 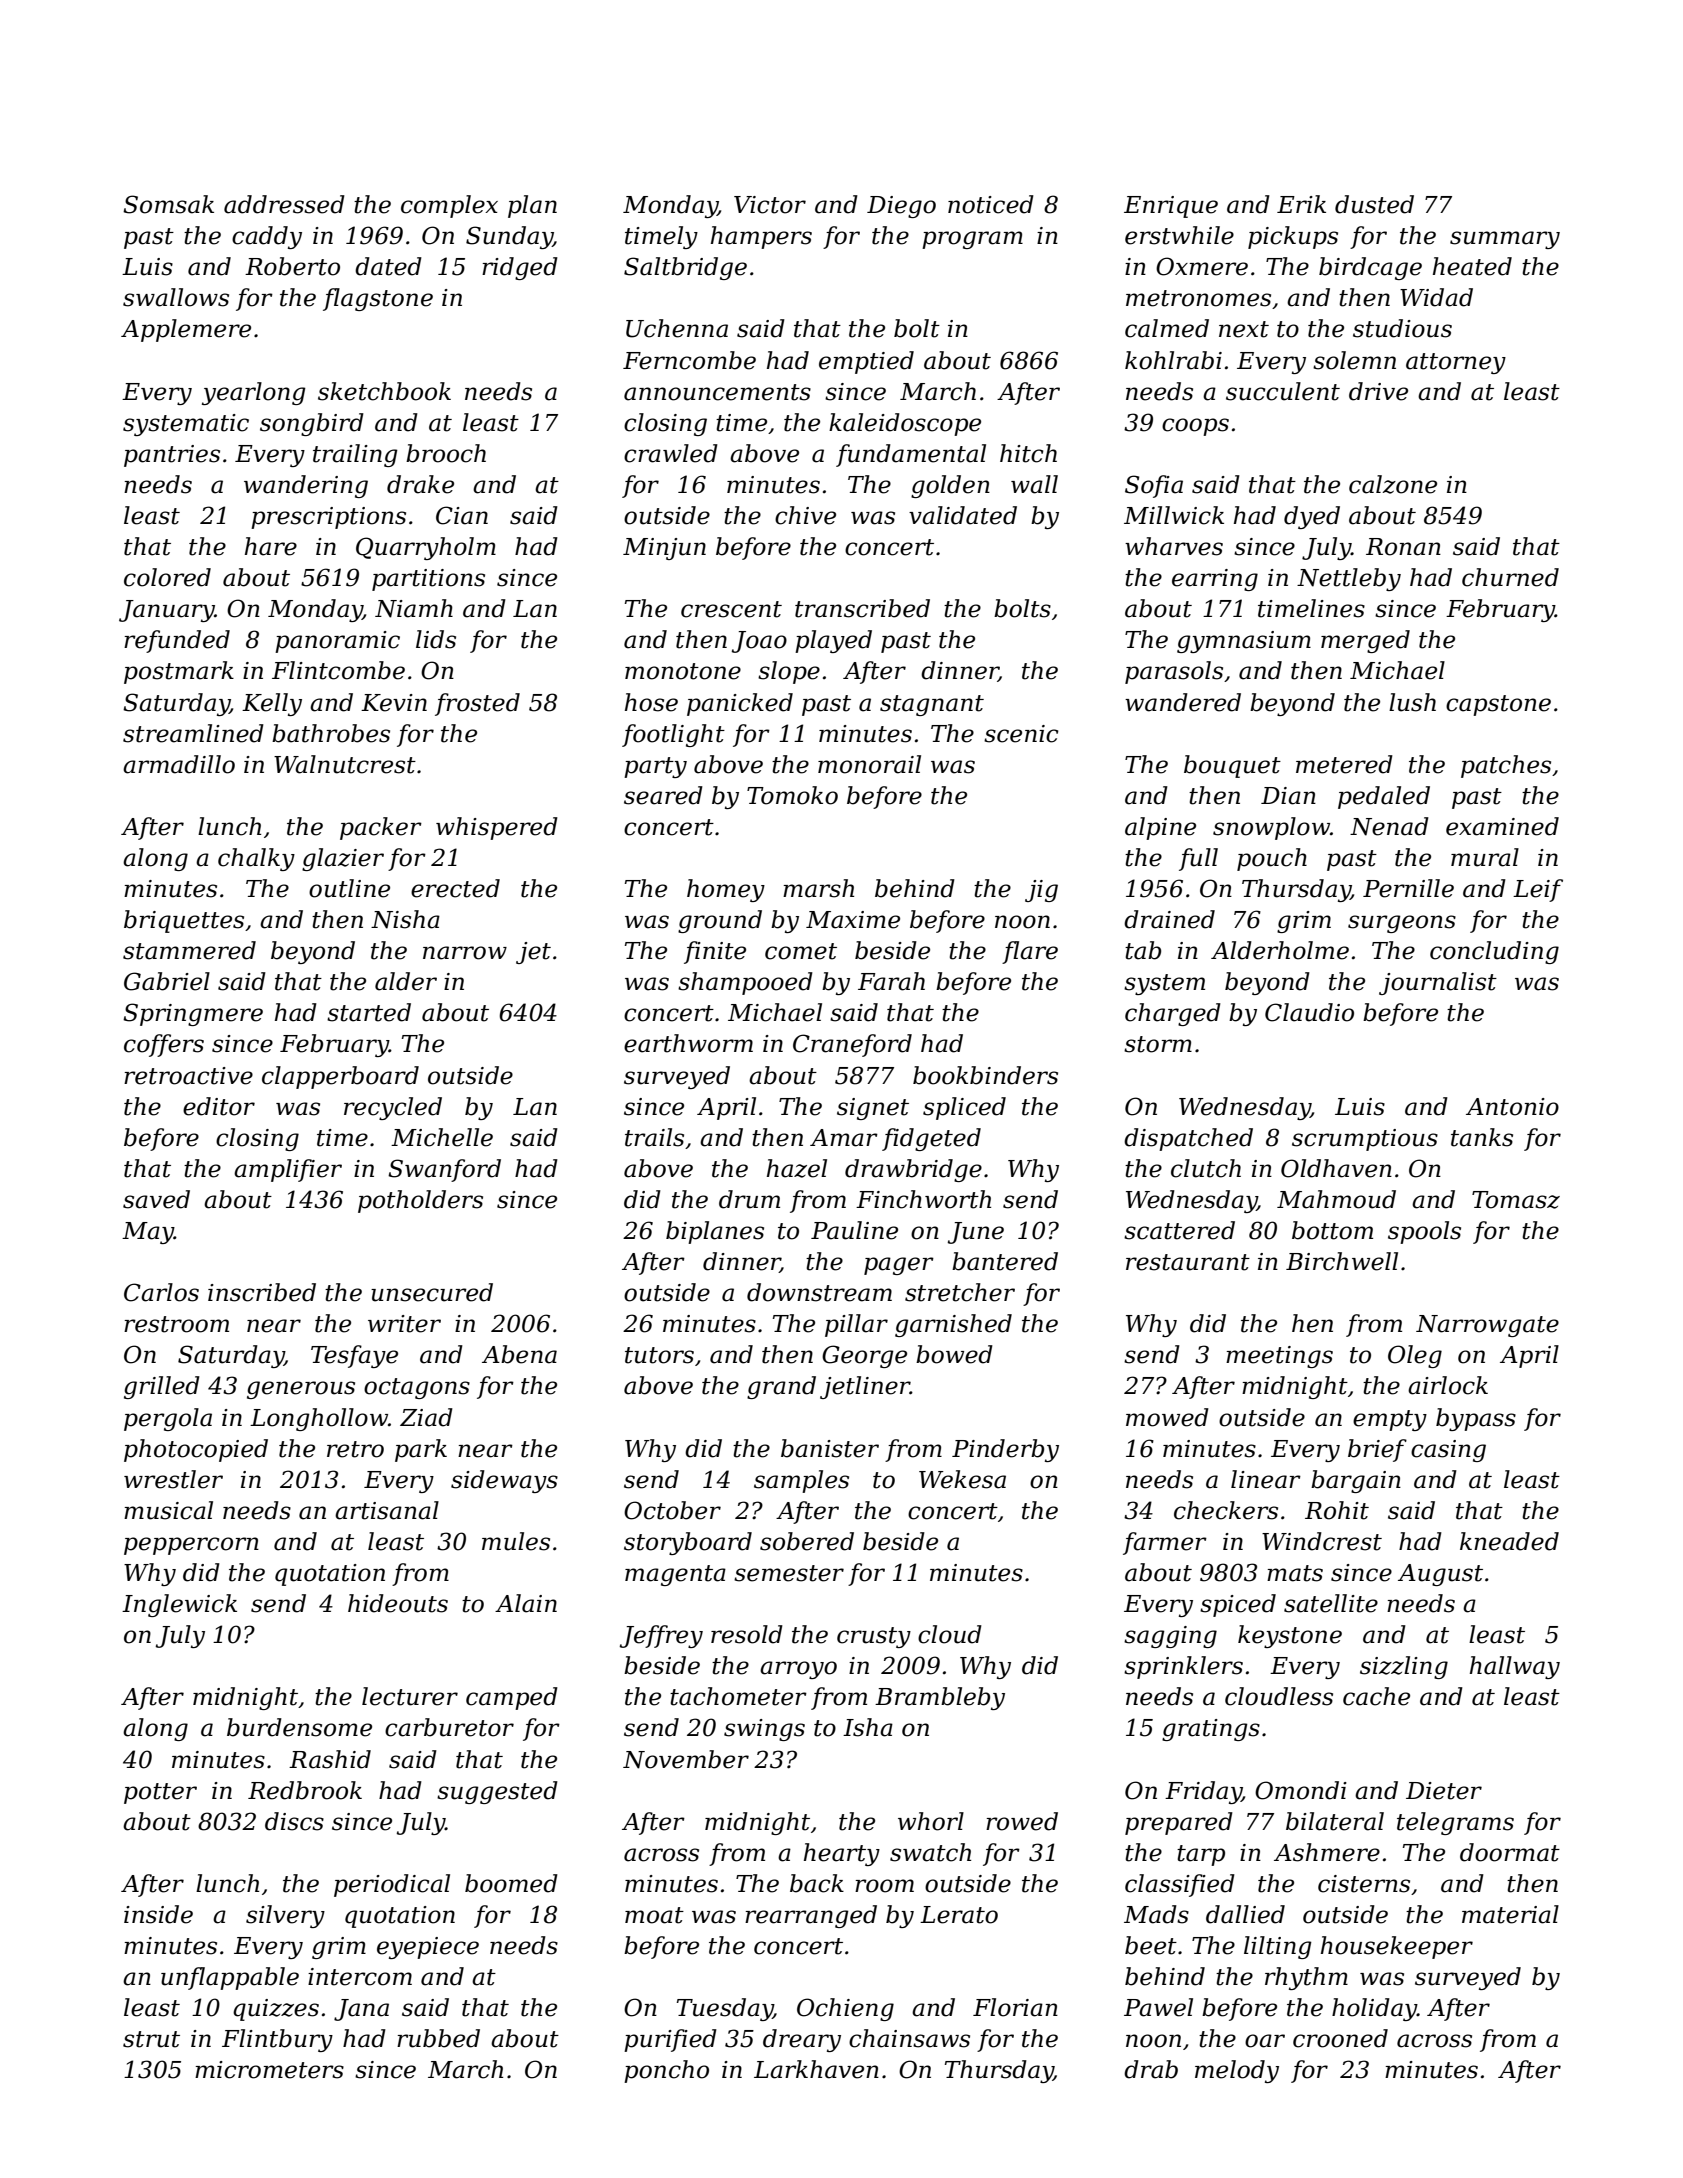 I want to click on micrometers, so click(x=269, y=2070).
